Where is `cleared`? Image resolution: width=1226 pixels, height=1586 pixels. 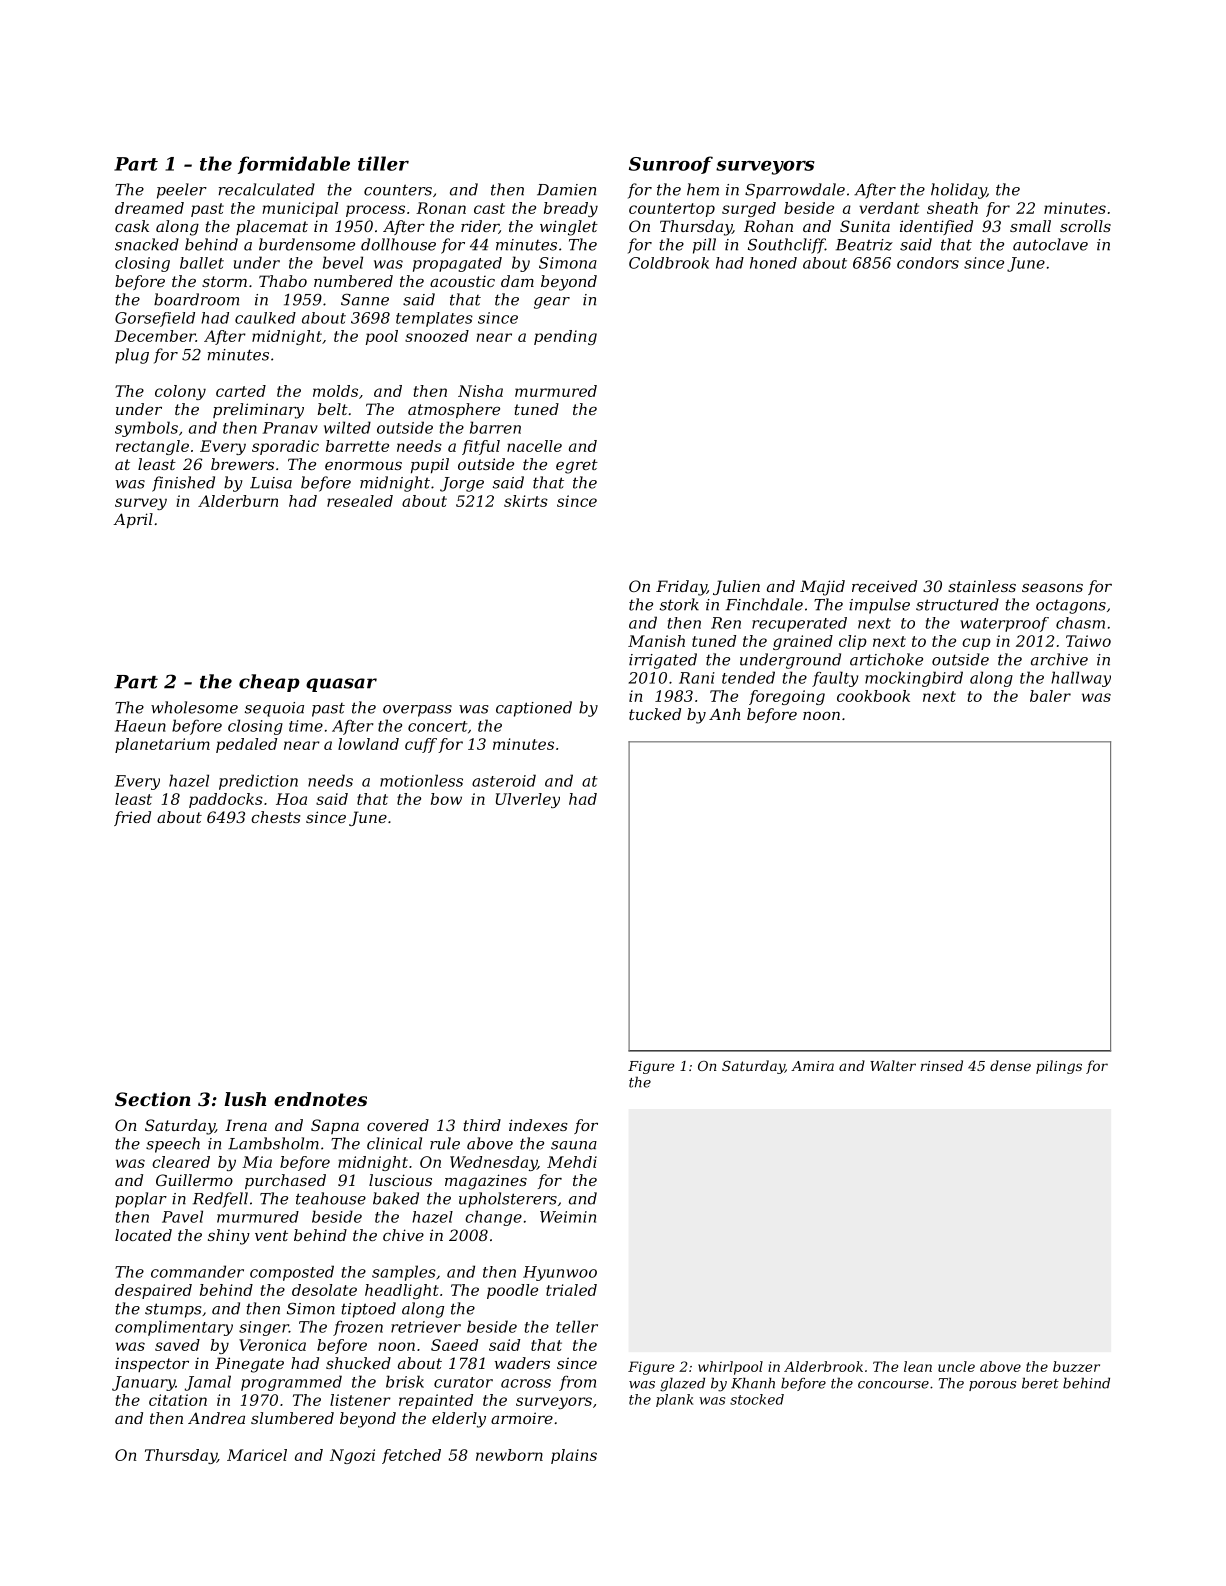 cleared is located at coordinates (181, 1162).
